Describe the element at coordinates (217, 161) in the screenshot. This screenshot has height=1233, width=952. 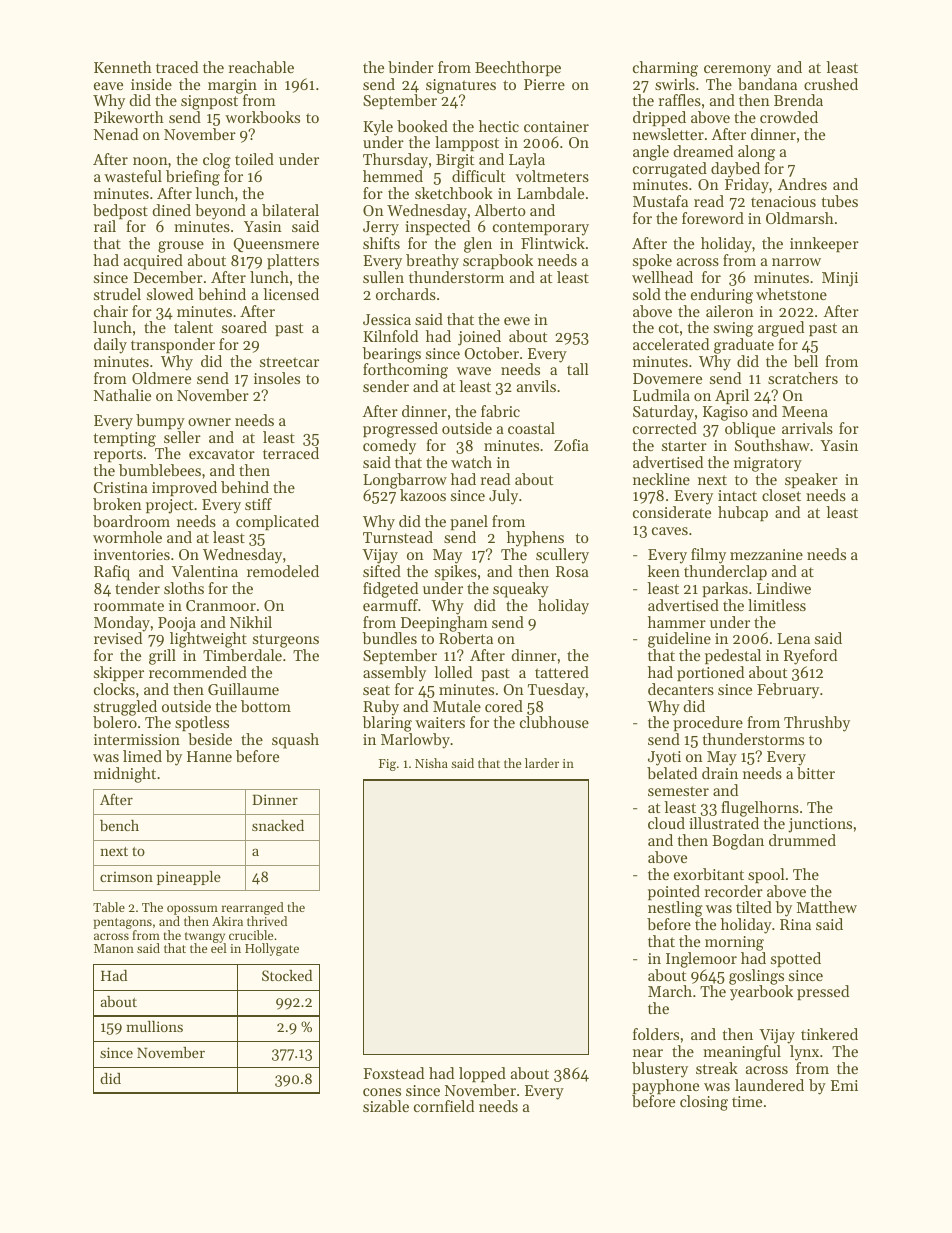
I see `clog` at that location.
